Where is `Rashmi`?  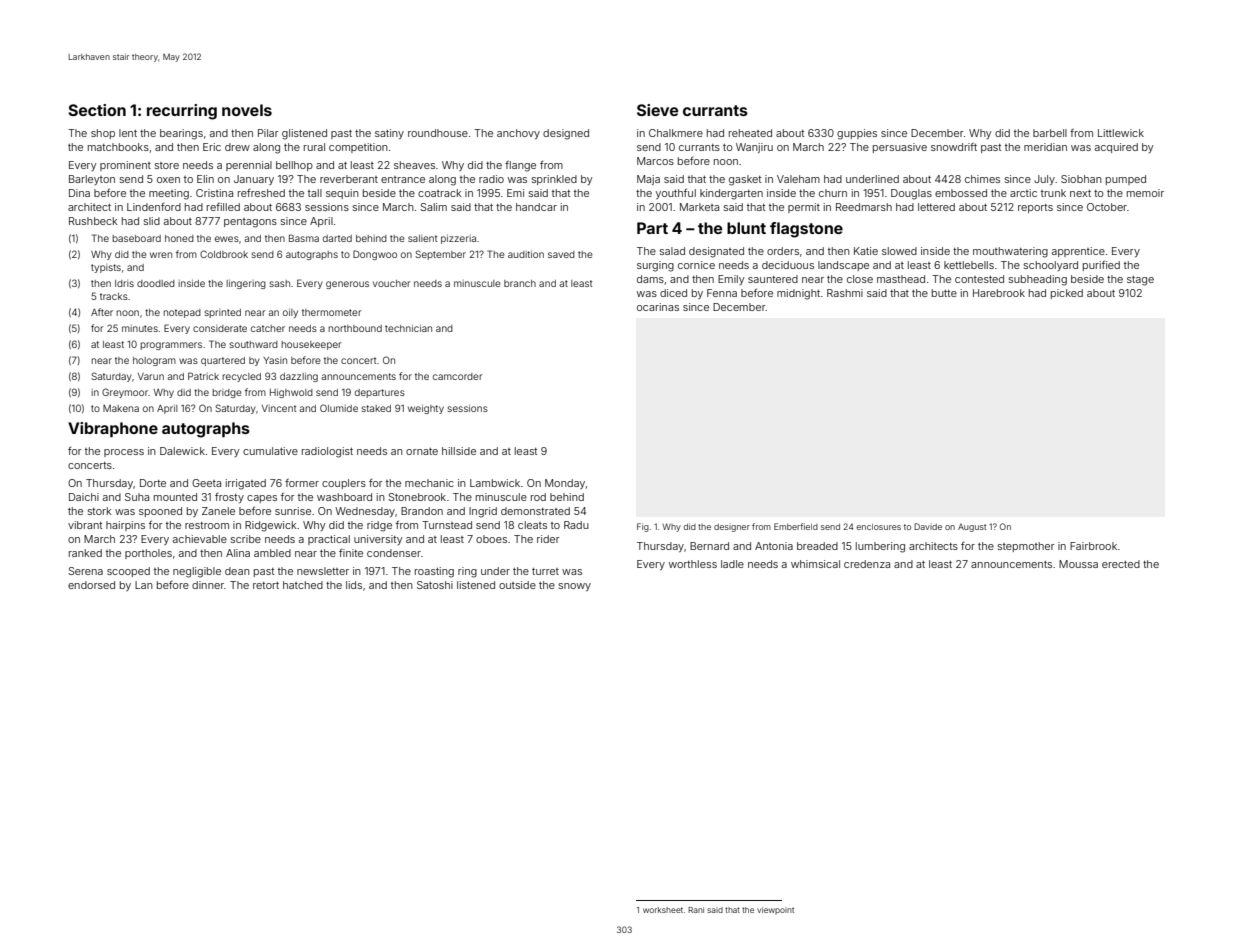 Rashmi is located at coordinates (845, 293).
